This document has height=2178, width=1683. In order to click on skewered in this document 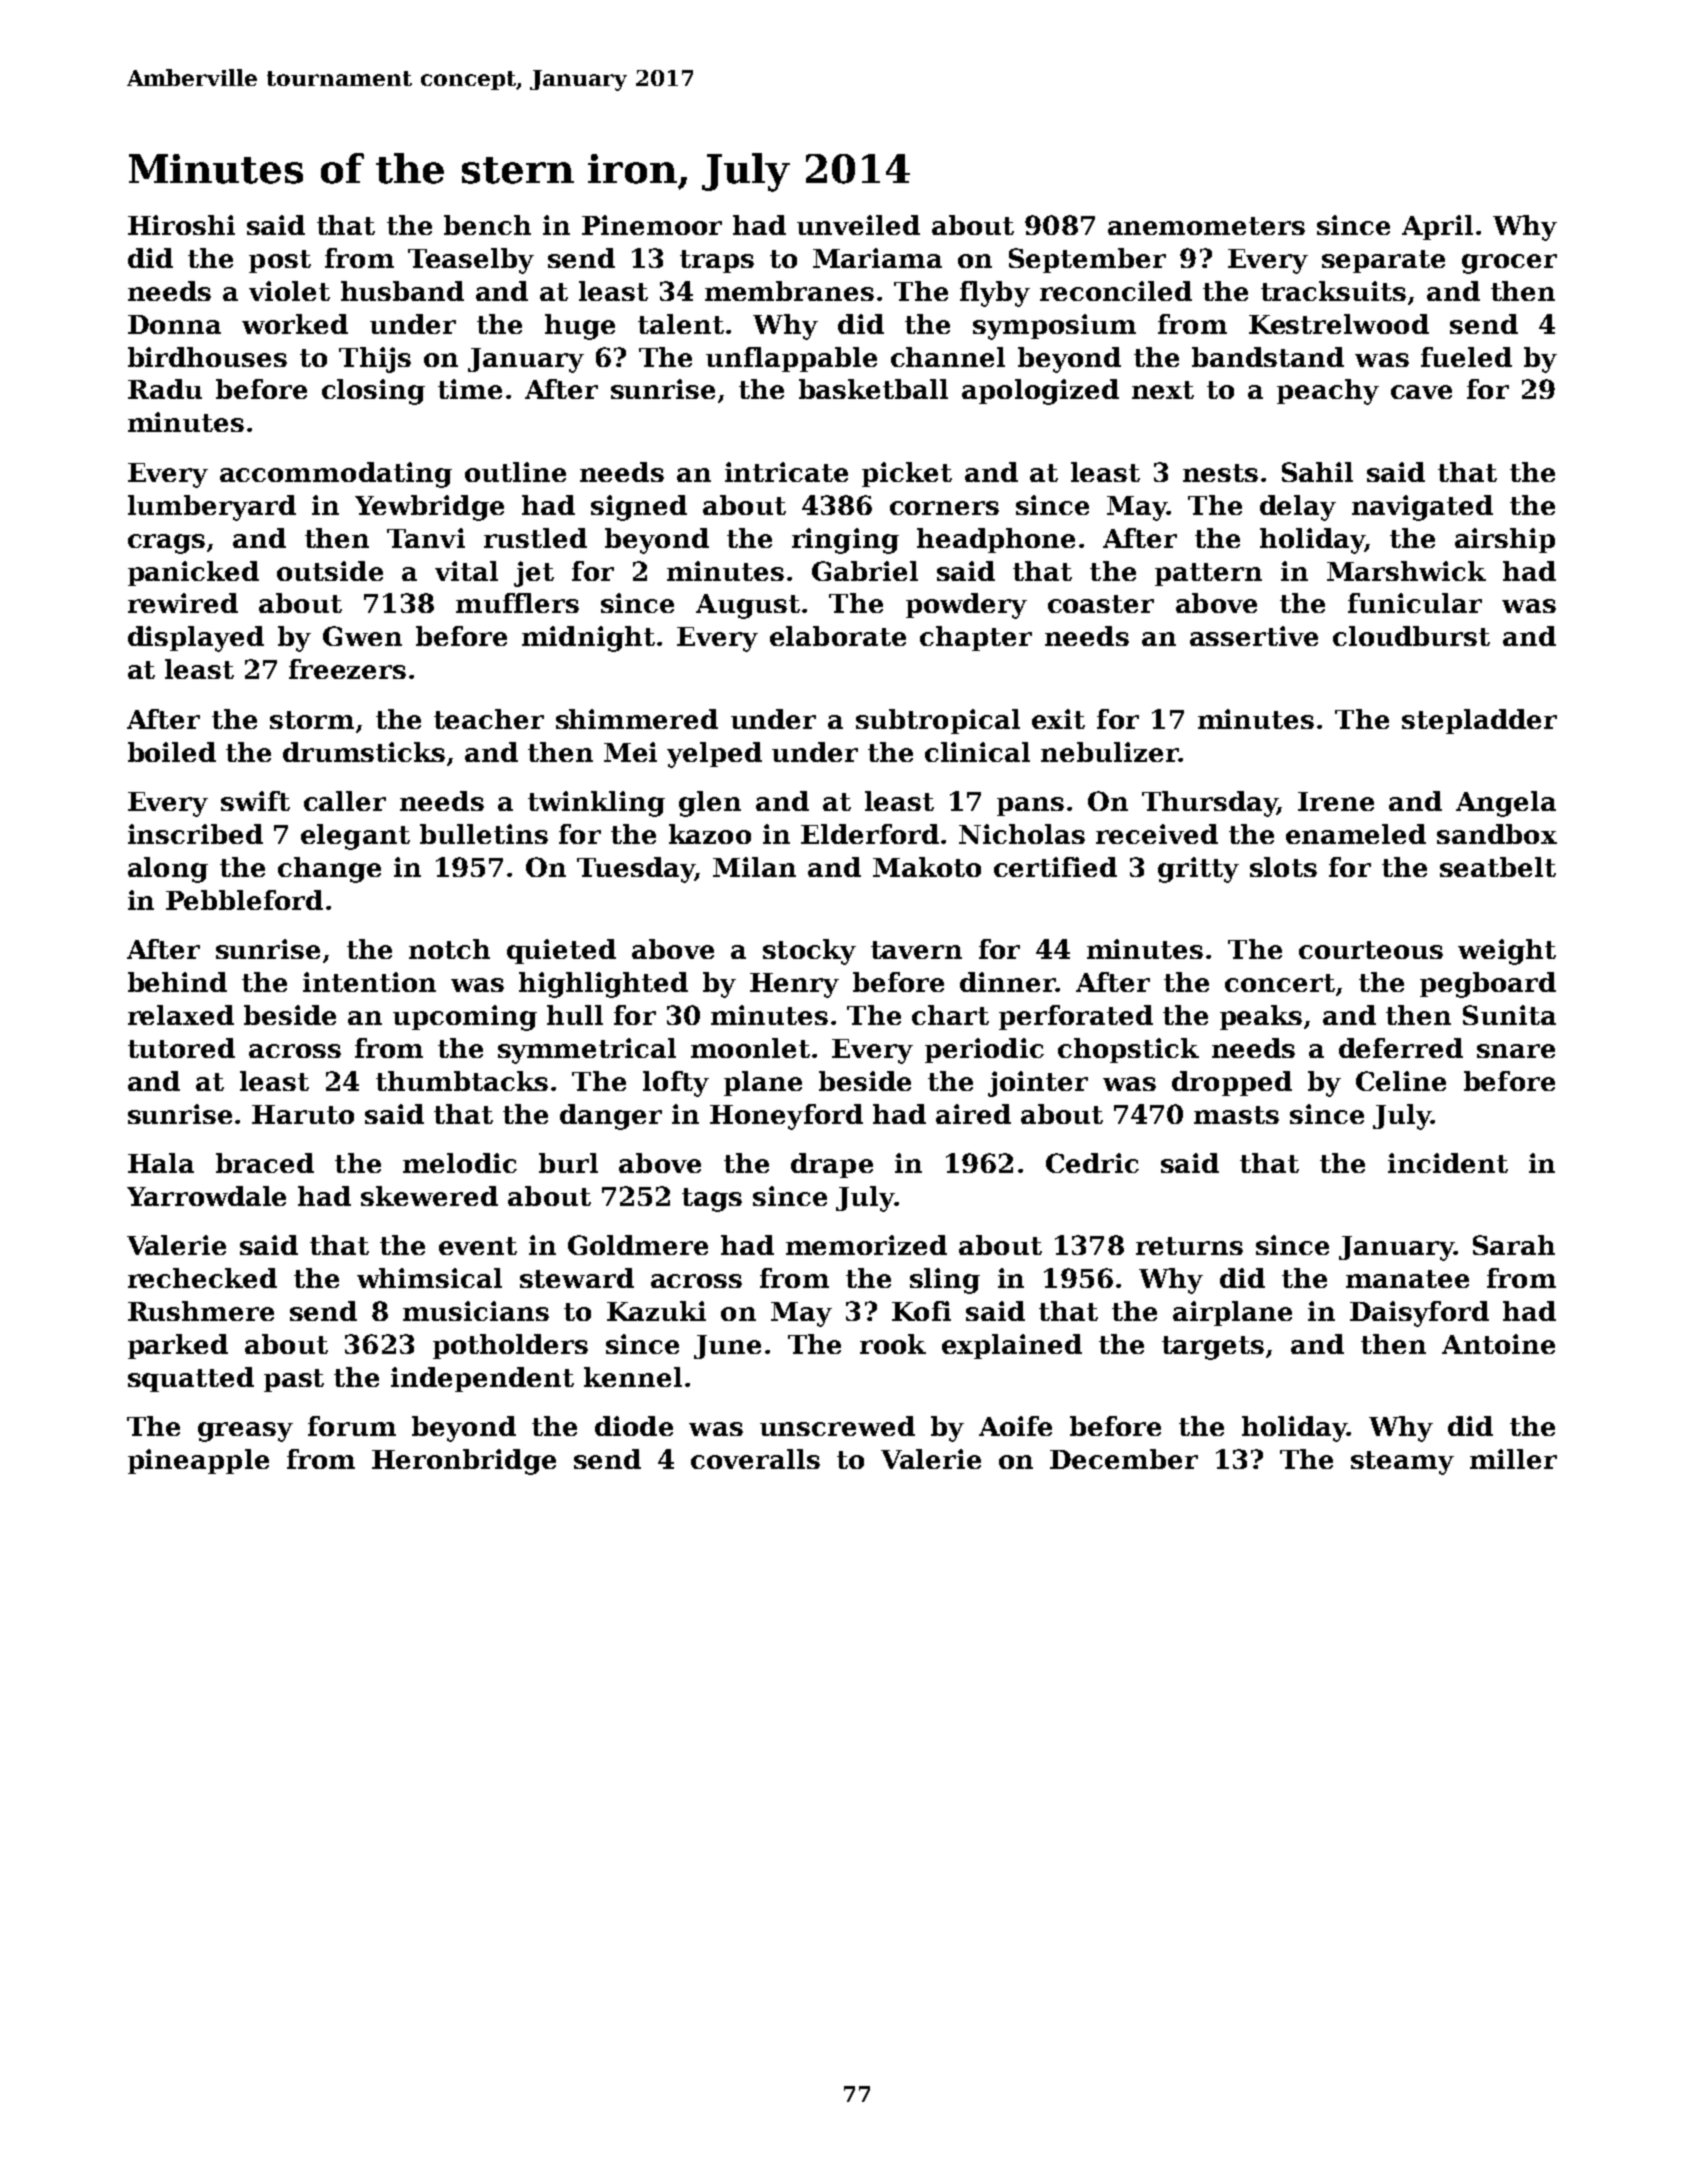, I will do `click(429, 1196)`.
